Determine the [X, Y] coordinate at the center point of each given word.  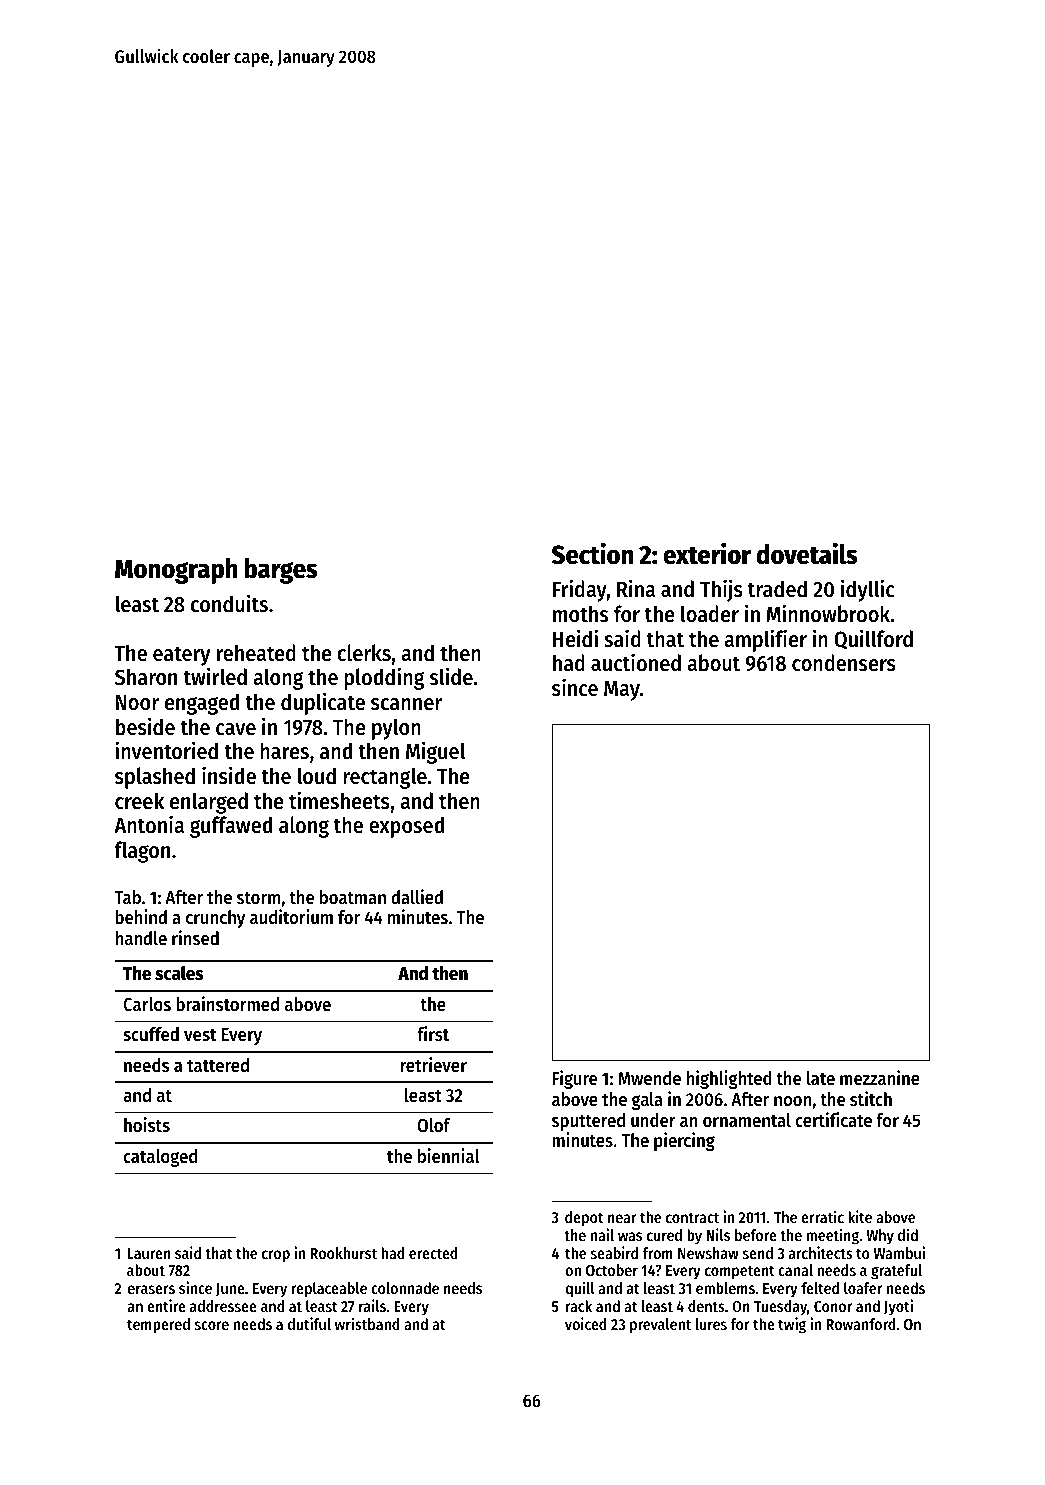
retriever [434, 1065]
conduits [229, 603]
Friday [580, 590]
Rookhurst [343, 1253]
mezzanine [880, 1077]
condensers [844, 663]
